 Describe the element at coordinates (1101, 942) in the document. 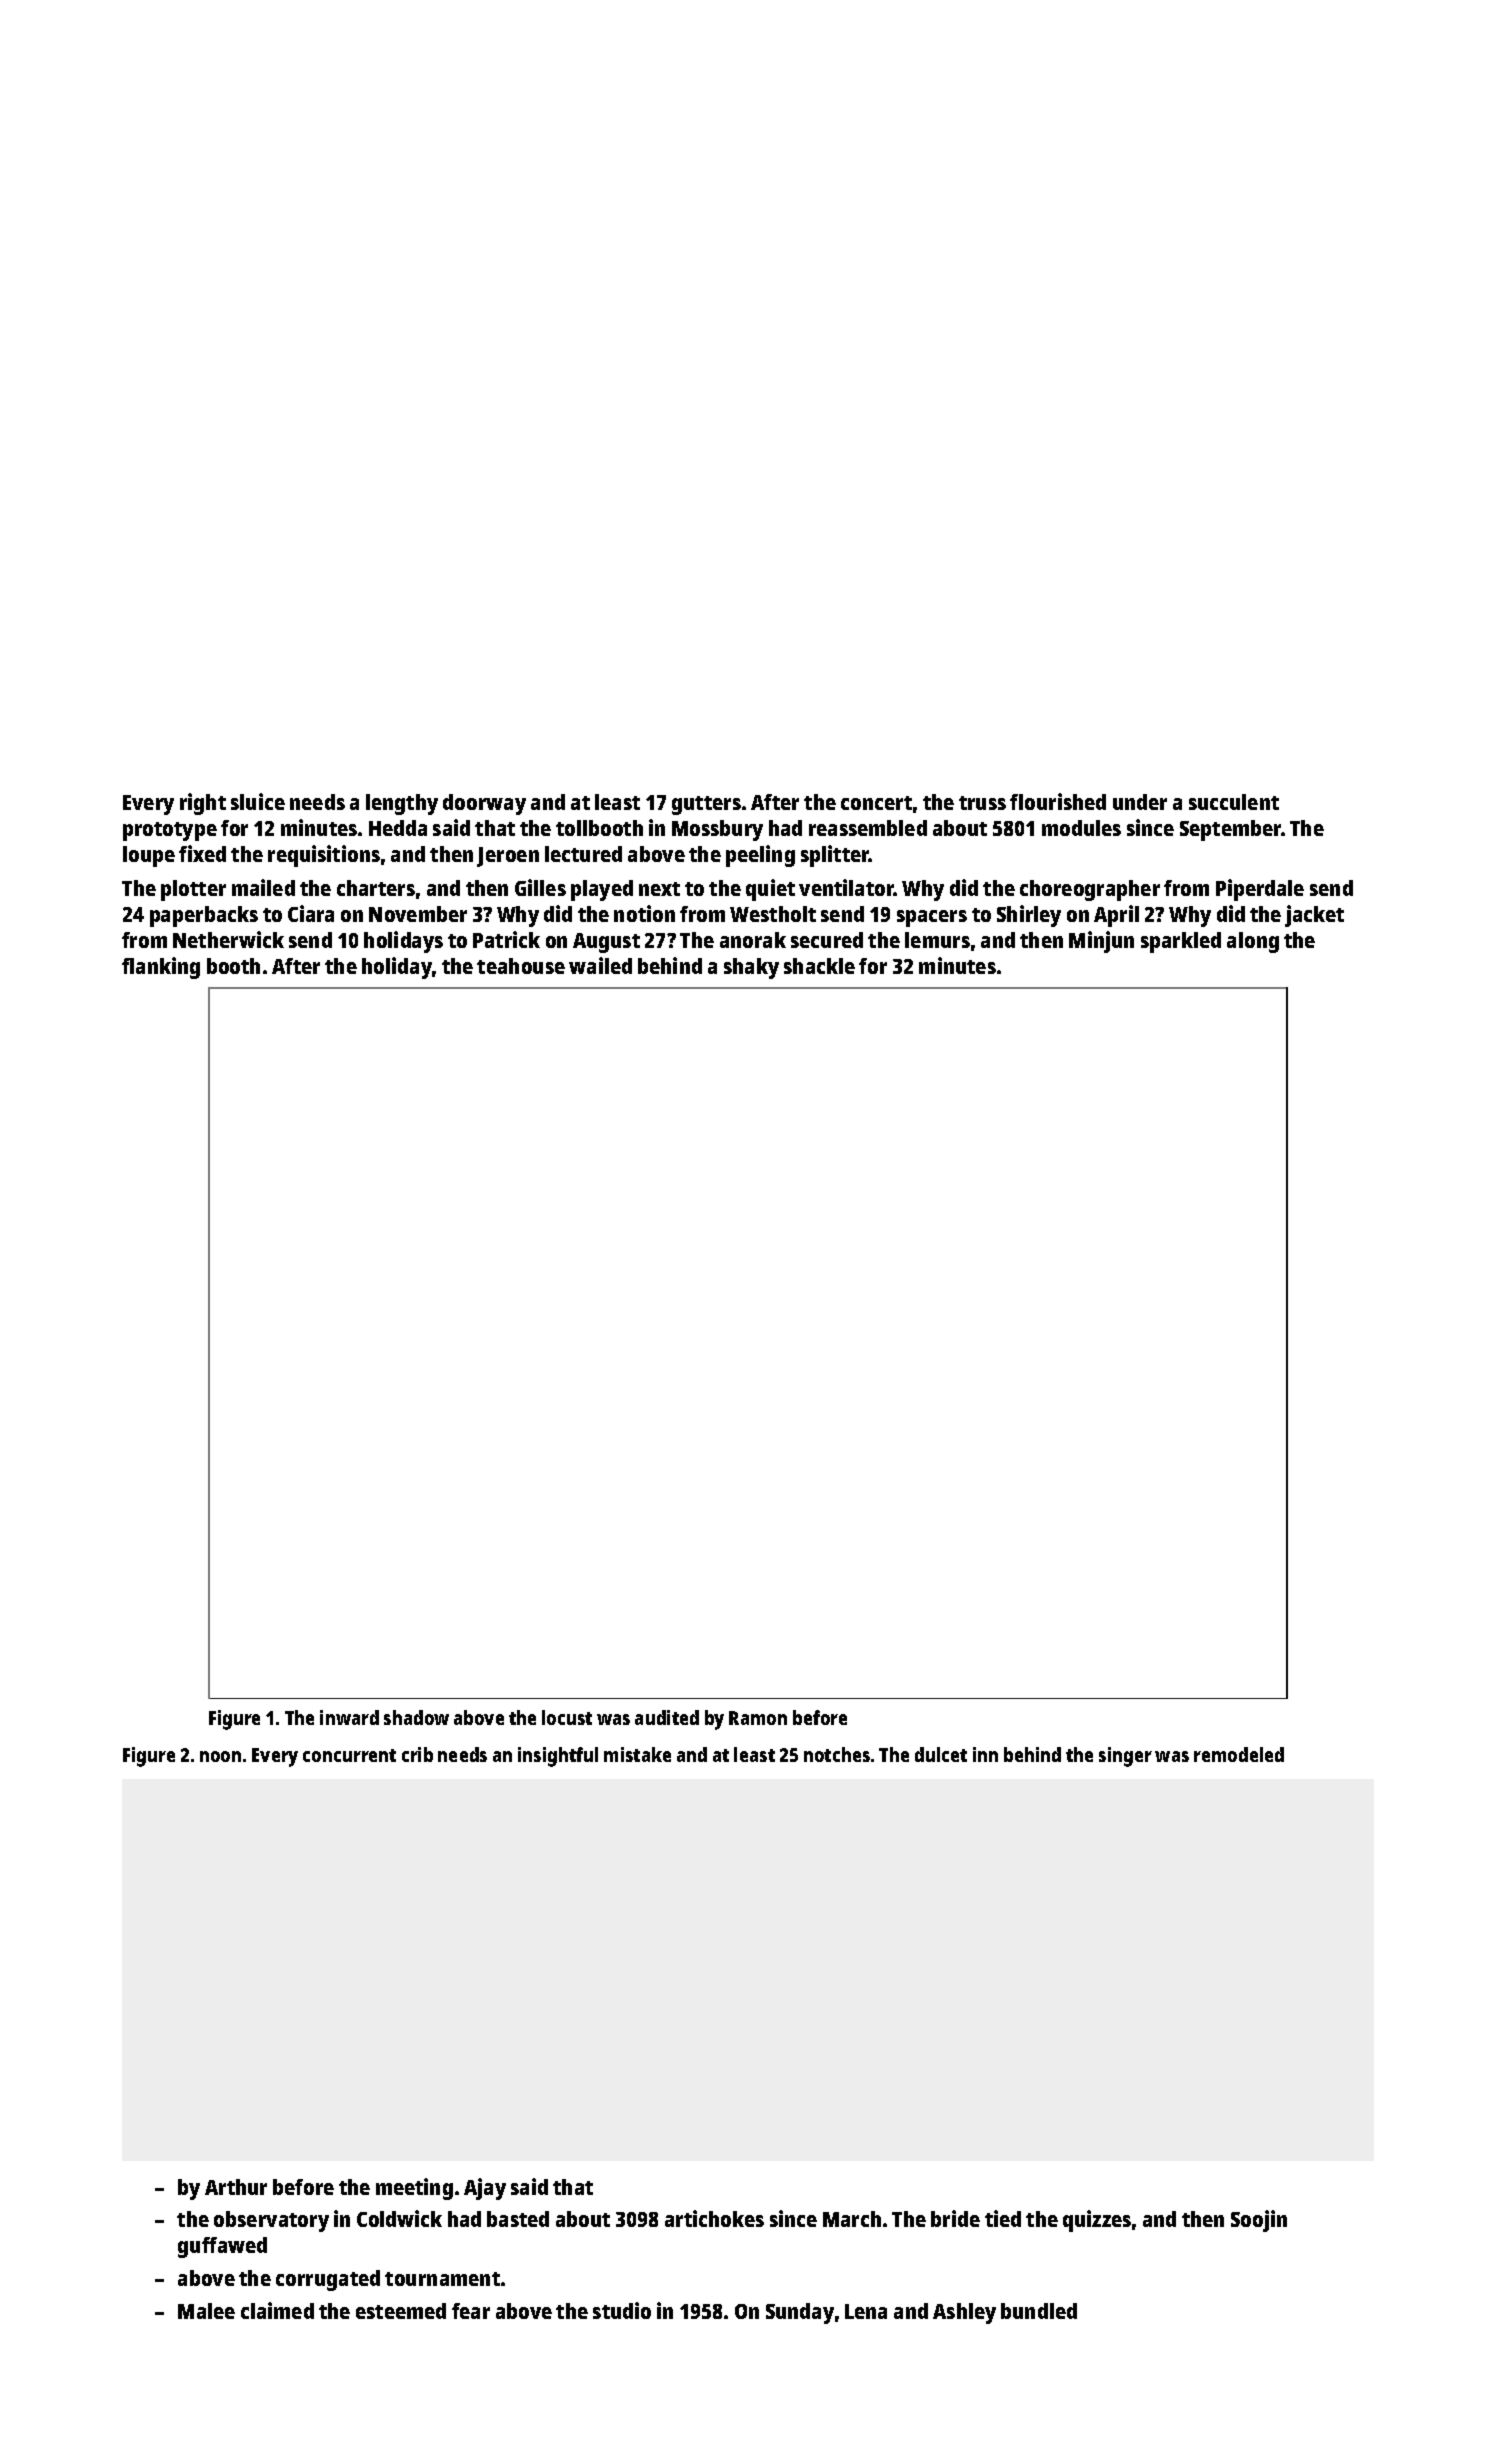

I see `Minjun` at that location.
